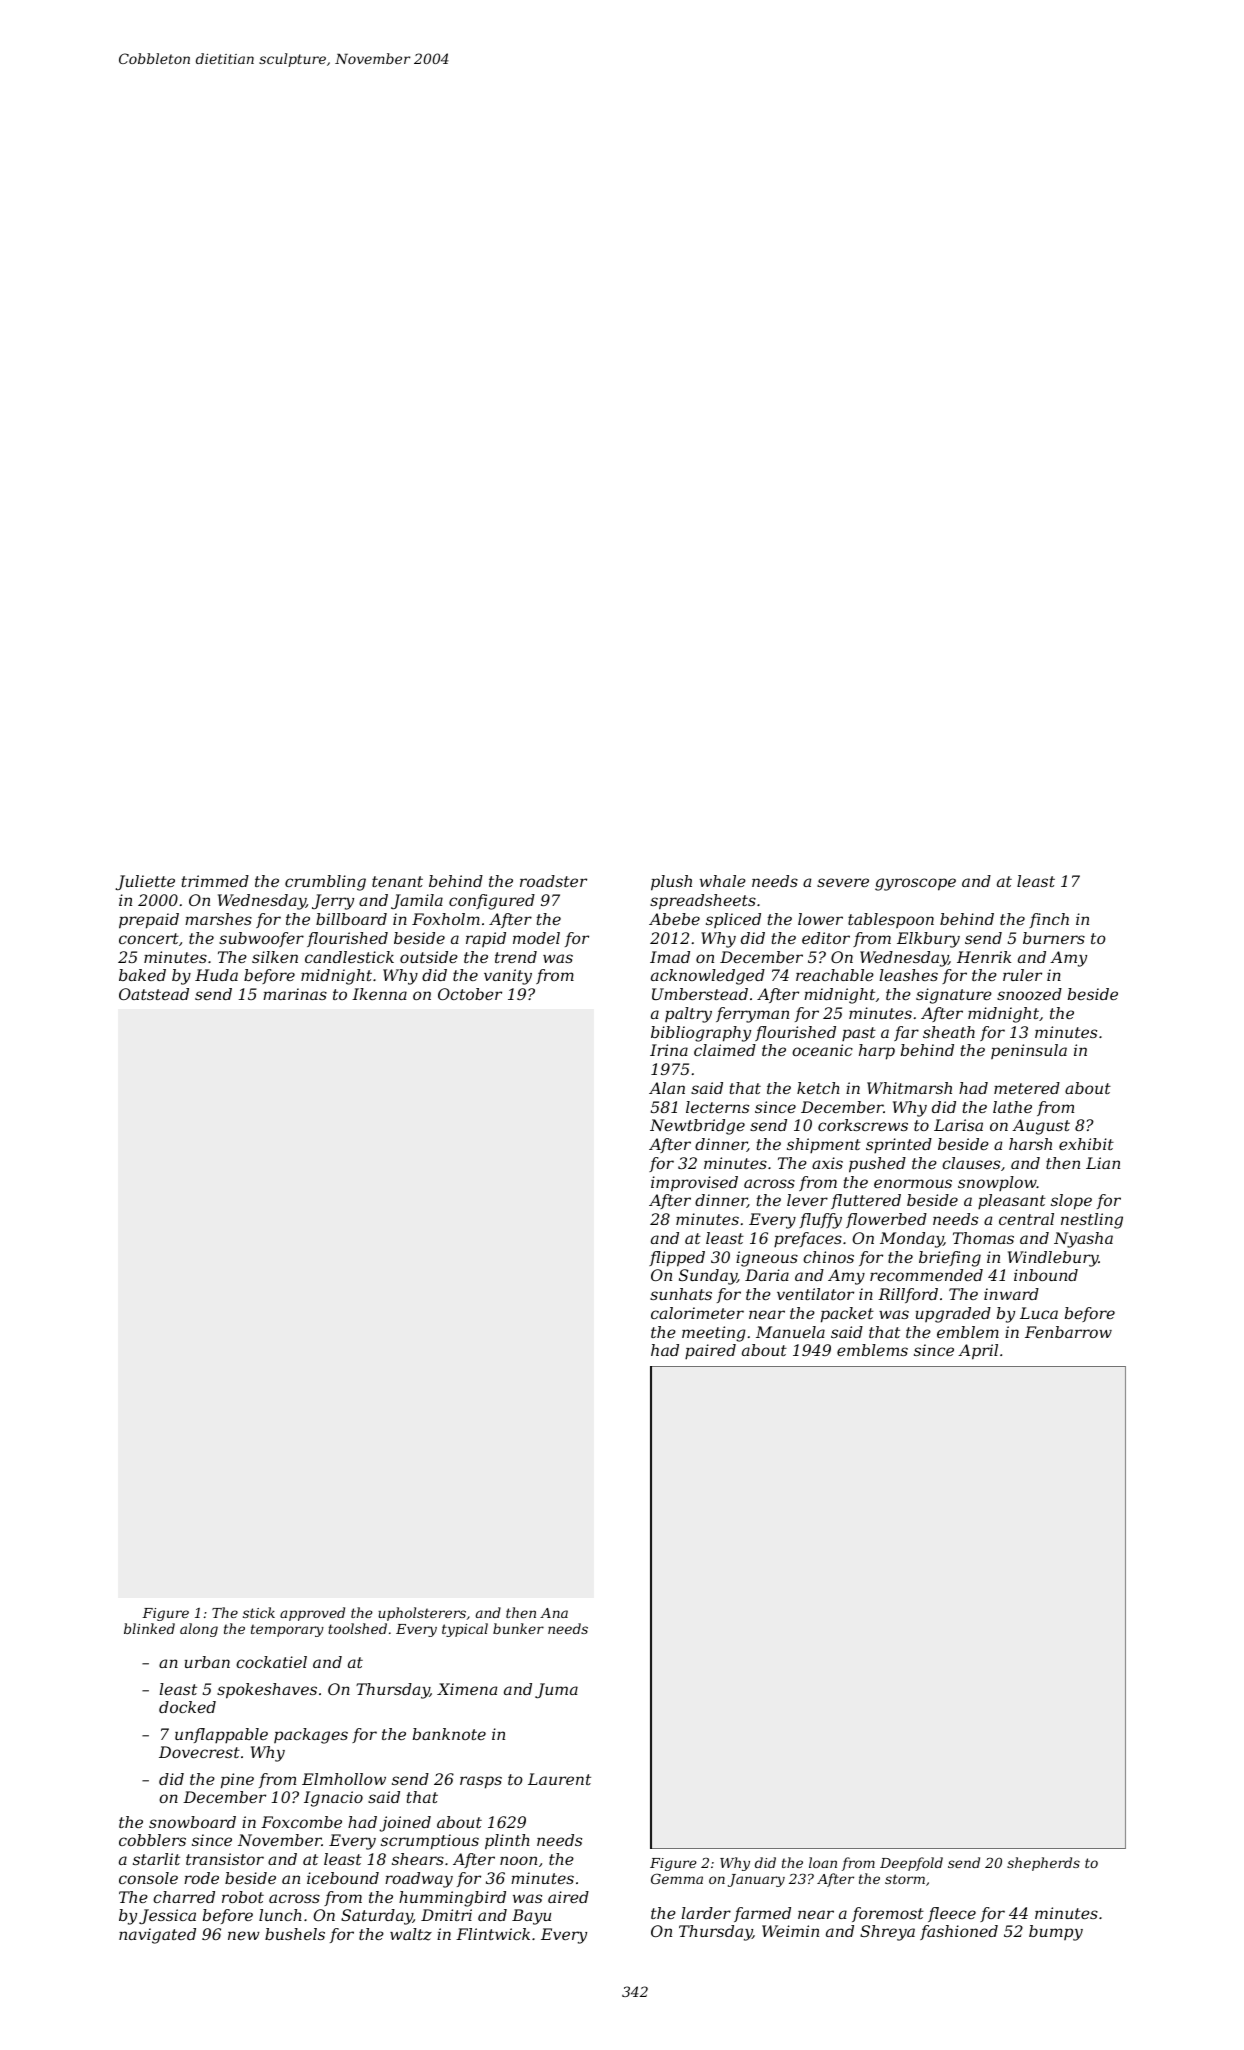 The width and height of the screenshot is (1244, 2050). Describe the element at coordinates (422, 1614) in the screenshot. I see `upholsterers` at that location.
